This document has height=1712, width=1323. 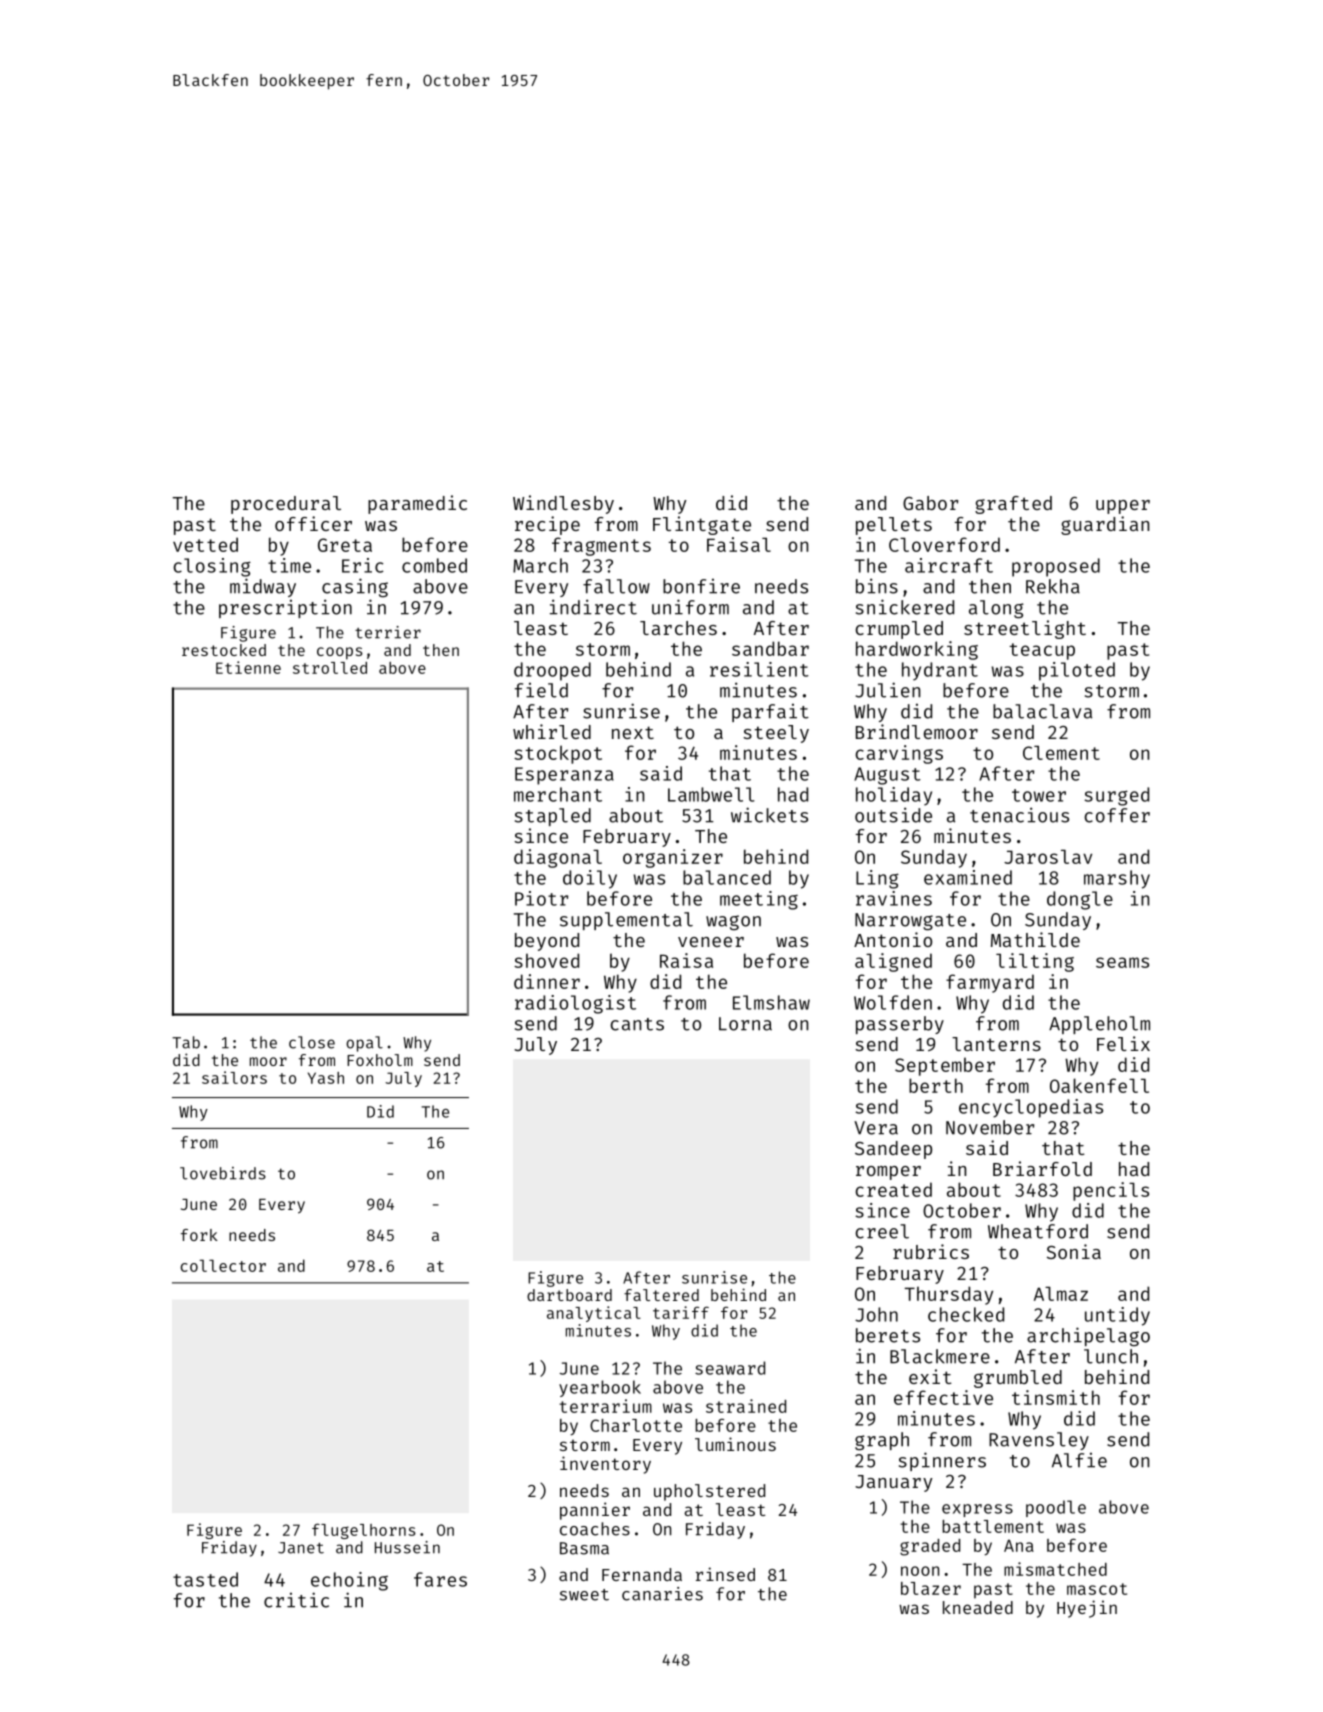 What do you see at coordinates (769, 815) in the document?
I see `wickets` at bounding box center [769, 815].
